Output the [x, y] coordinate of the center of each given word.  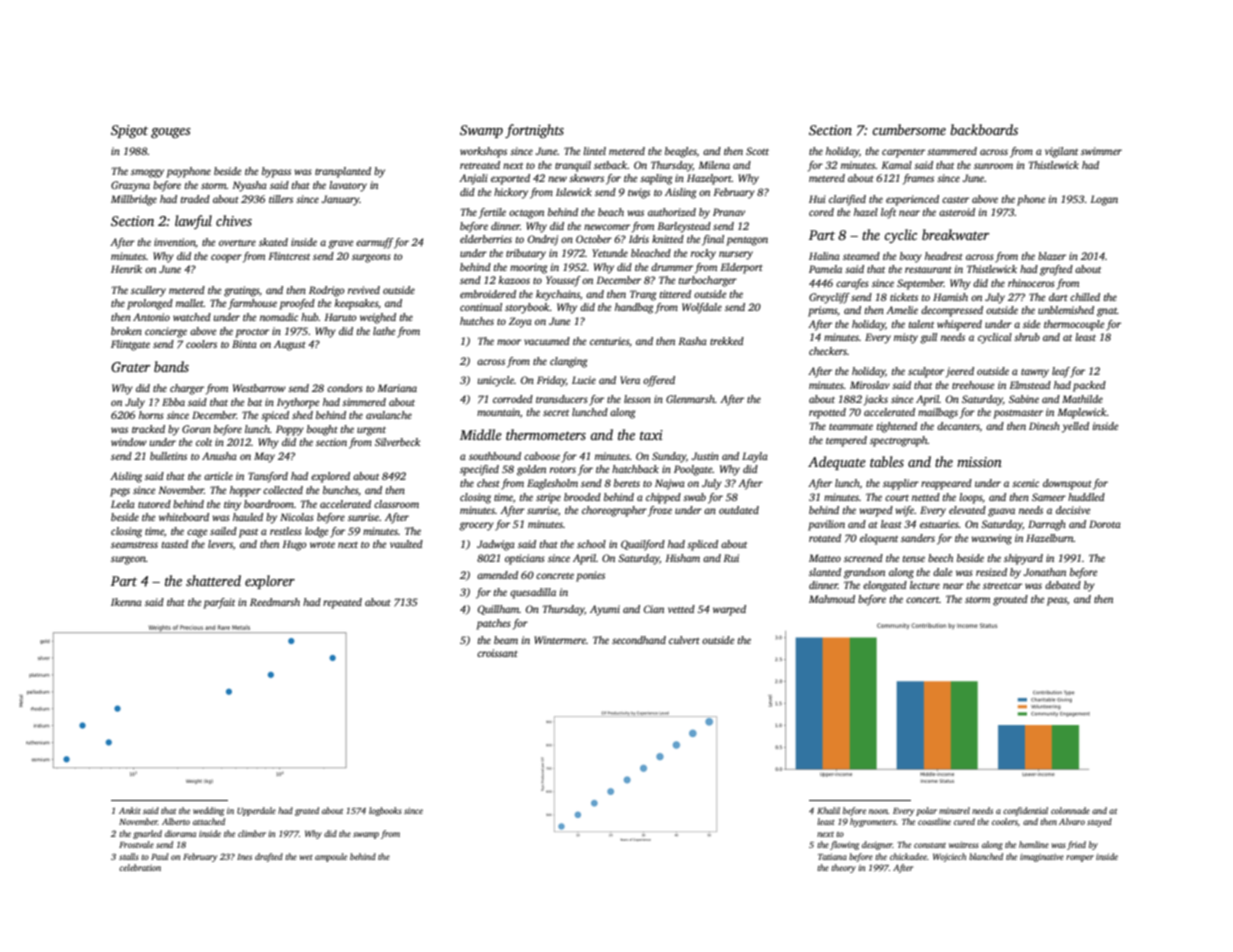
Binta [244, 344]
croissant [497, 653]
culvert [684, 640]
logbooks [385, 811]
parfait [219, 603]
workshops [483, 152]
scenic [1025, 483]
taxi [651, 435]
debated [1063, 585]
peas [1057, 601]
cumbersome [909, 129]
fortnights [534, 131]
